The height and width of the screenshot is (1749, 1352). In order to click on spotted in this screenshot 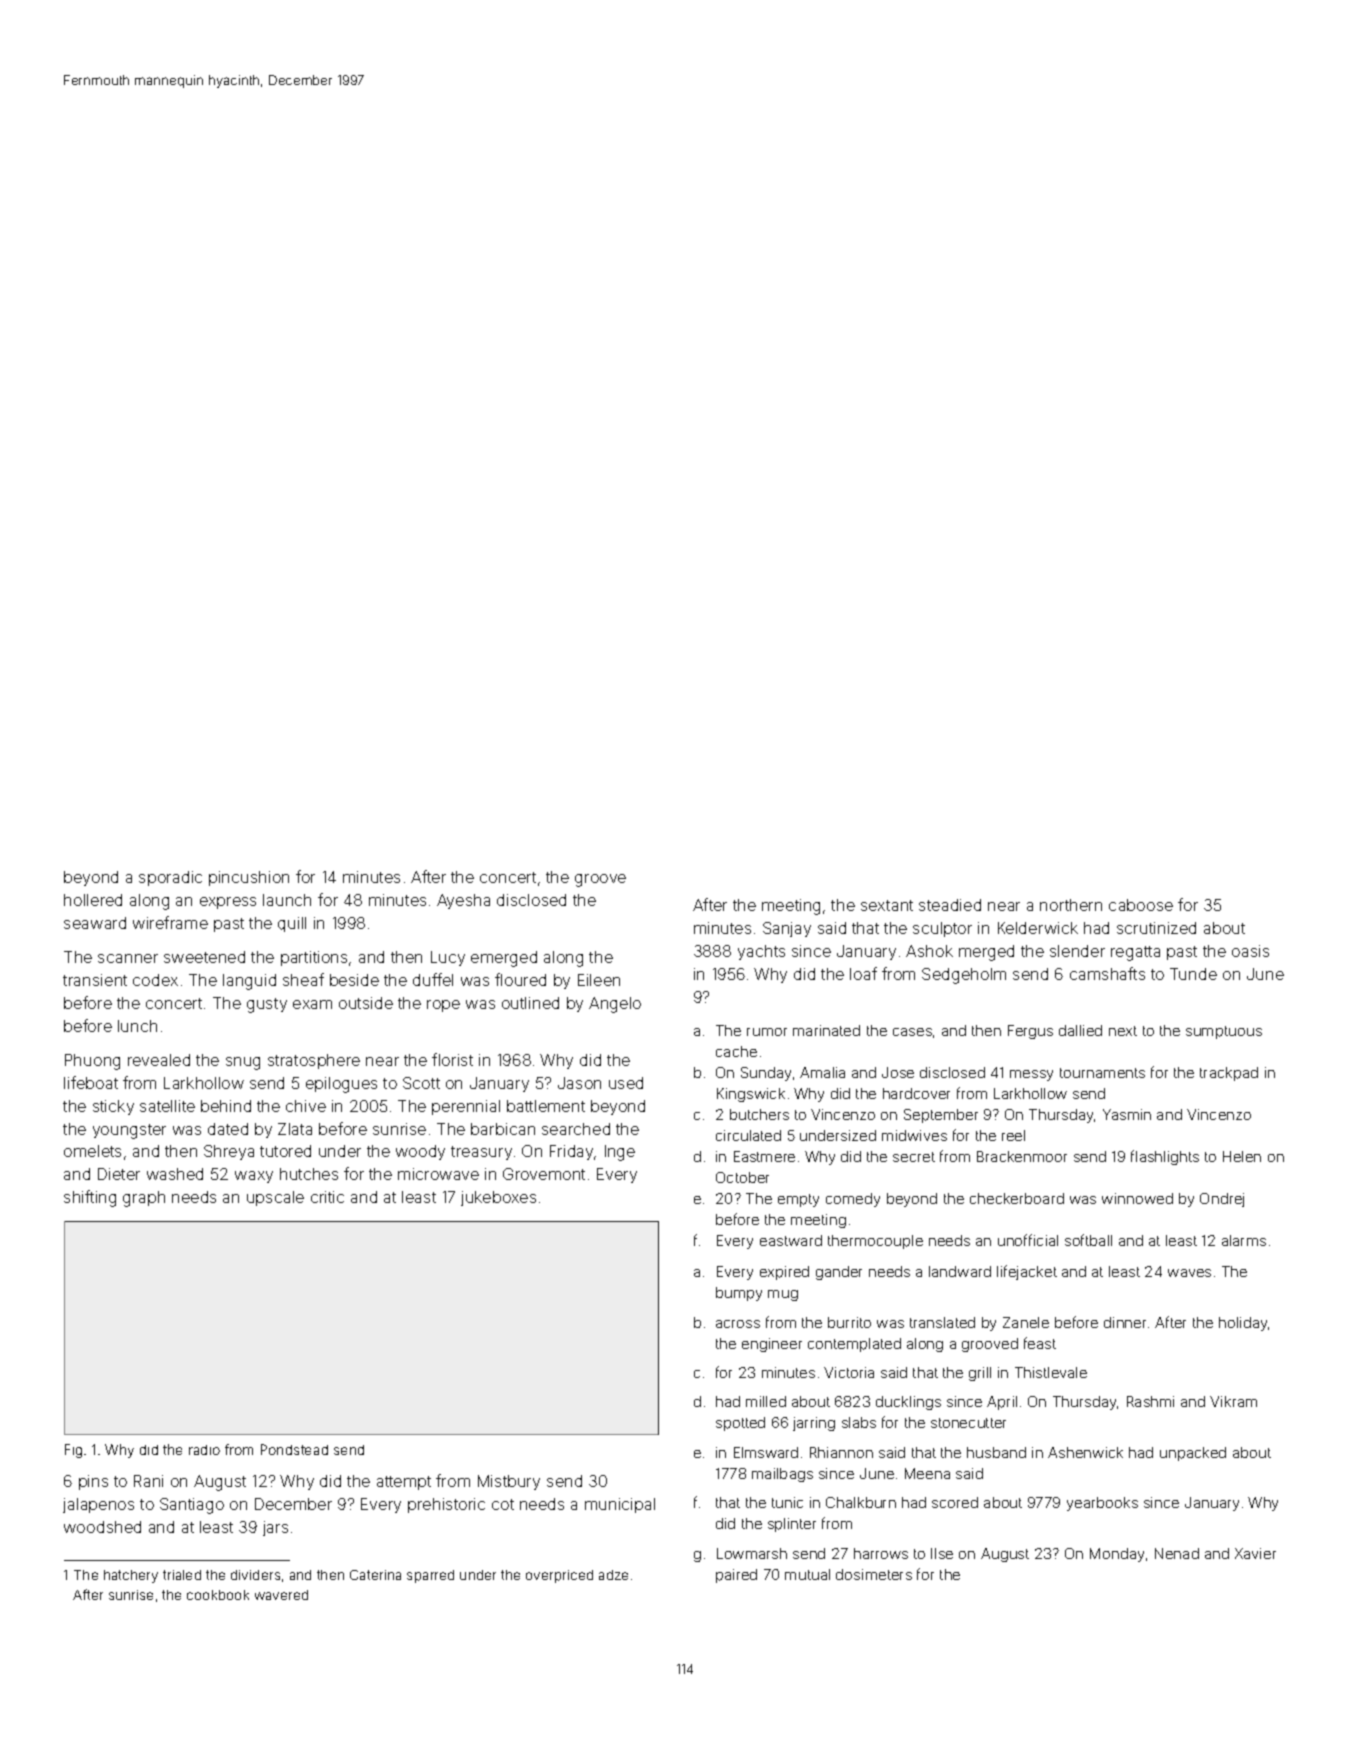, I will do `click(740, 1424)`.
